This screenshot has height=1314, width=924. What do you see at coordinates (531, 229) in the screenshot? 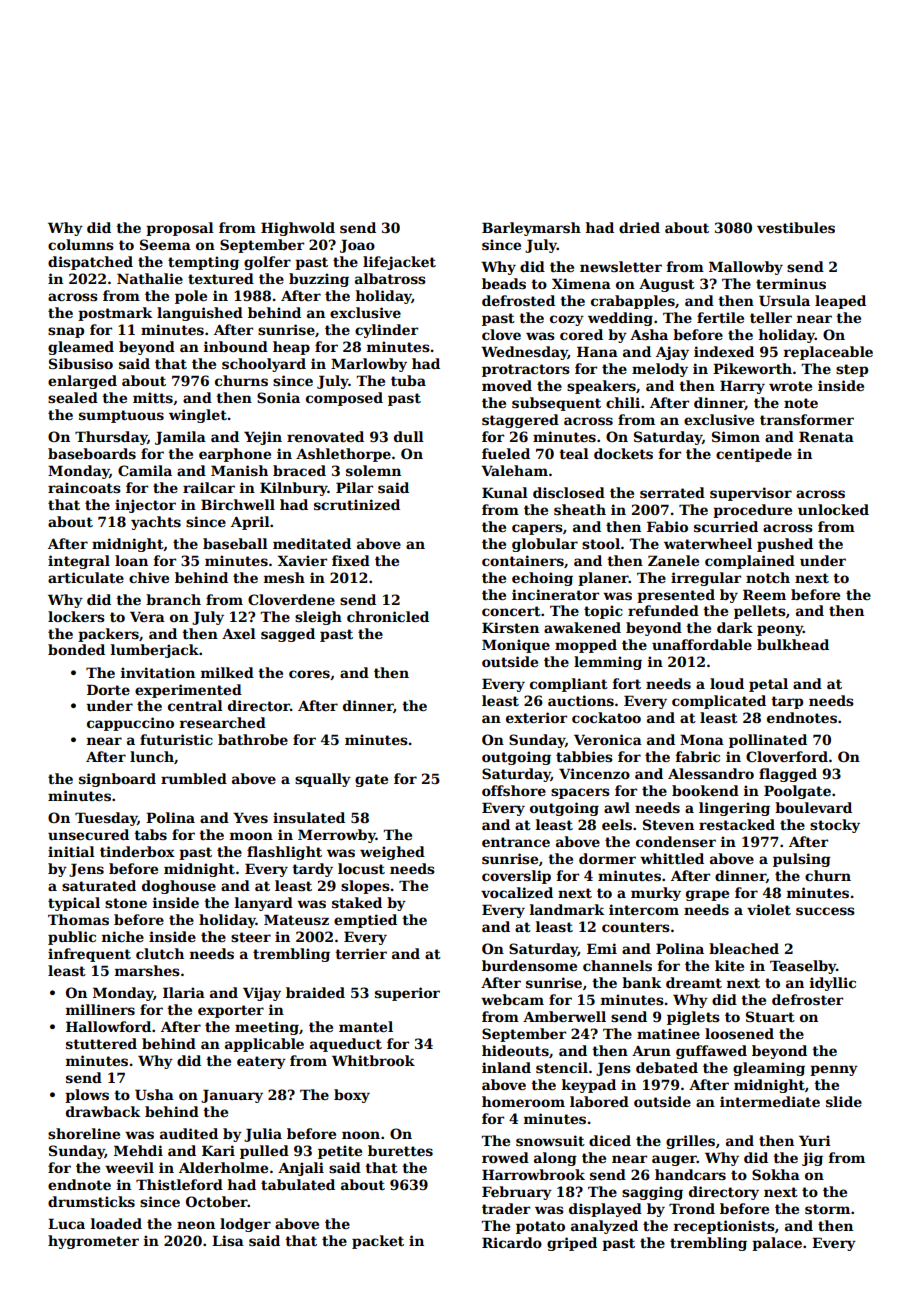
I see `Barleymarsh` at bounding box center [531, 229].
